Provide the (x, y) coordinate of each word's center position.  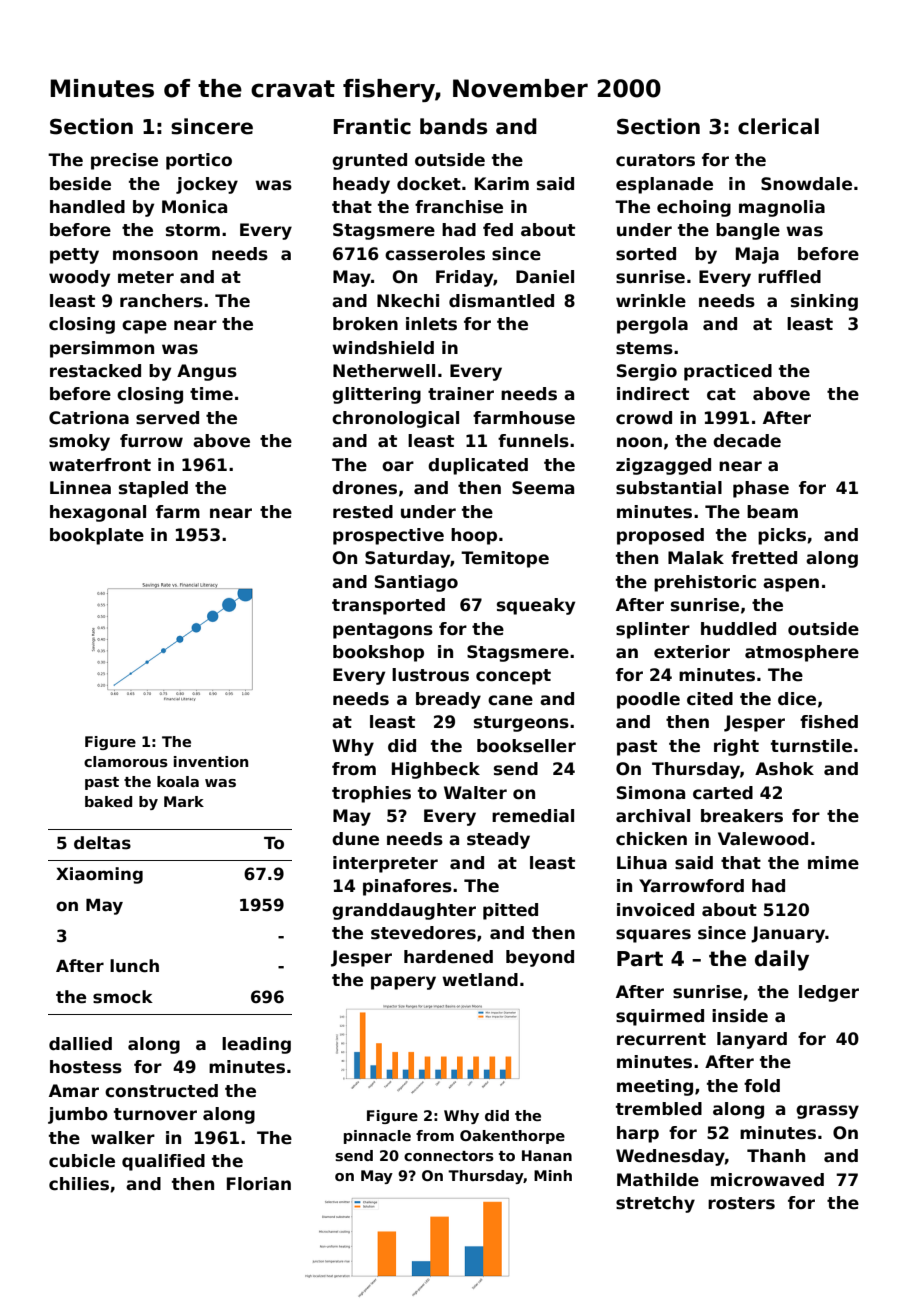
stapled (153, 489)
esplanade (664, 185)
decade (747, 441)
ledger (829, 993)
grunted (369, 161)
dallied (80, 1044)
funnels (533, 441)
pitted (510, 911)
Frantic (372, 126)
